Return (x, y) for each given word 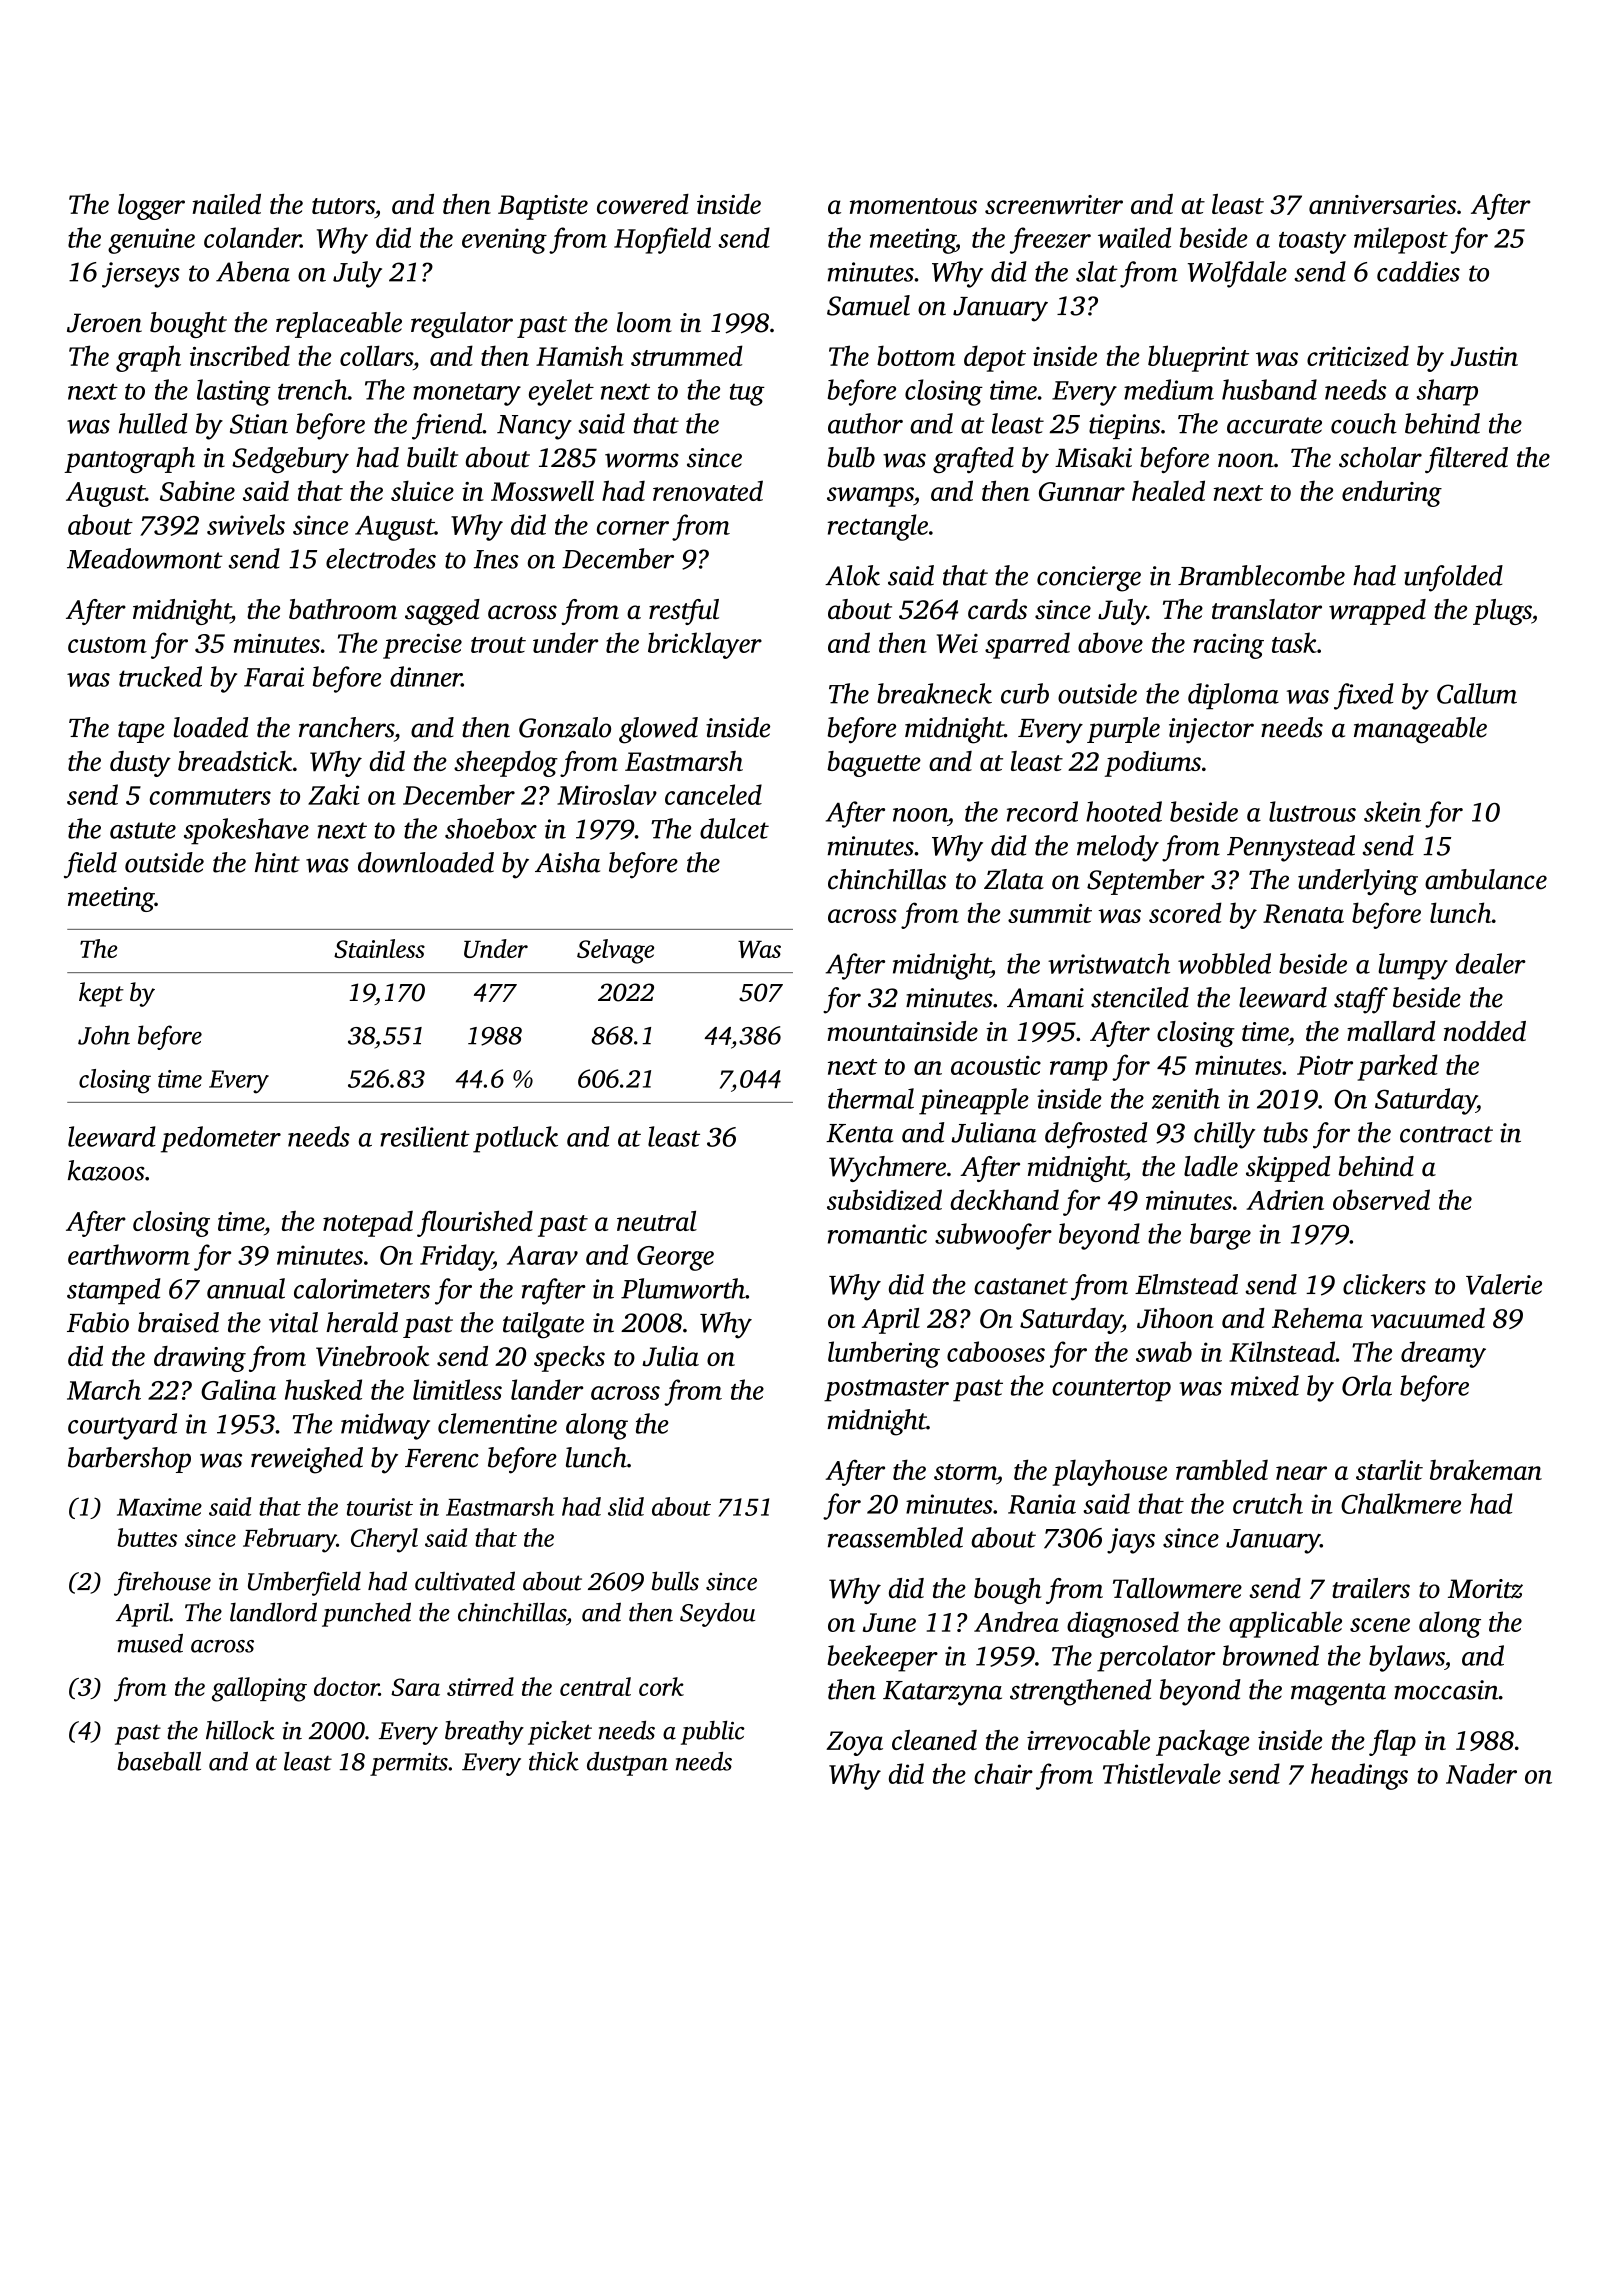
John (104, 1035)
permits (409, 1764)
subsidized (884, 1199)
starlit (1389, 1469)
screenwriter (1054, 204)
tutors (343, 206)
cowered (643, 204)
